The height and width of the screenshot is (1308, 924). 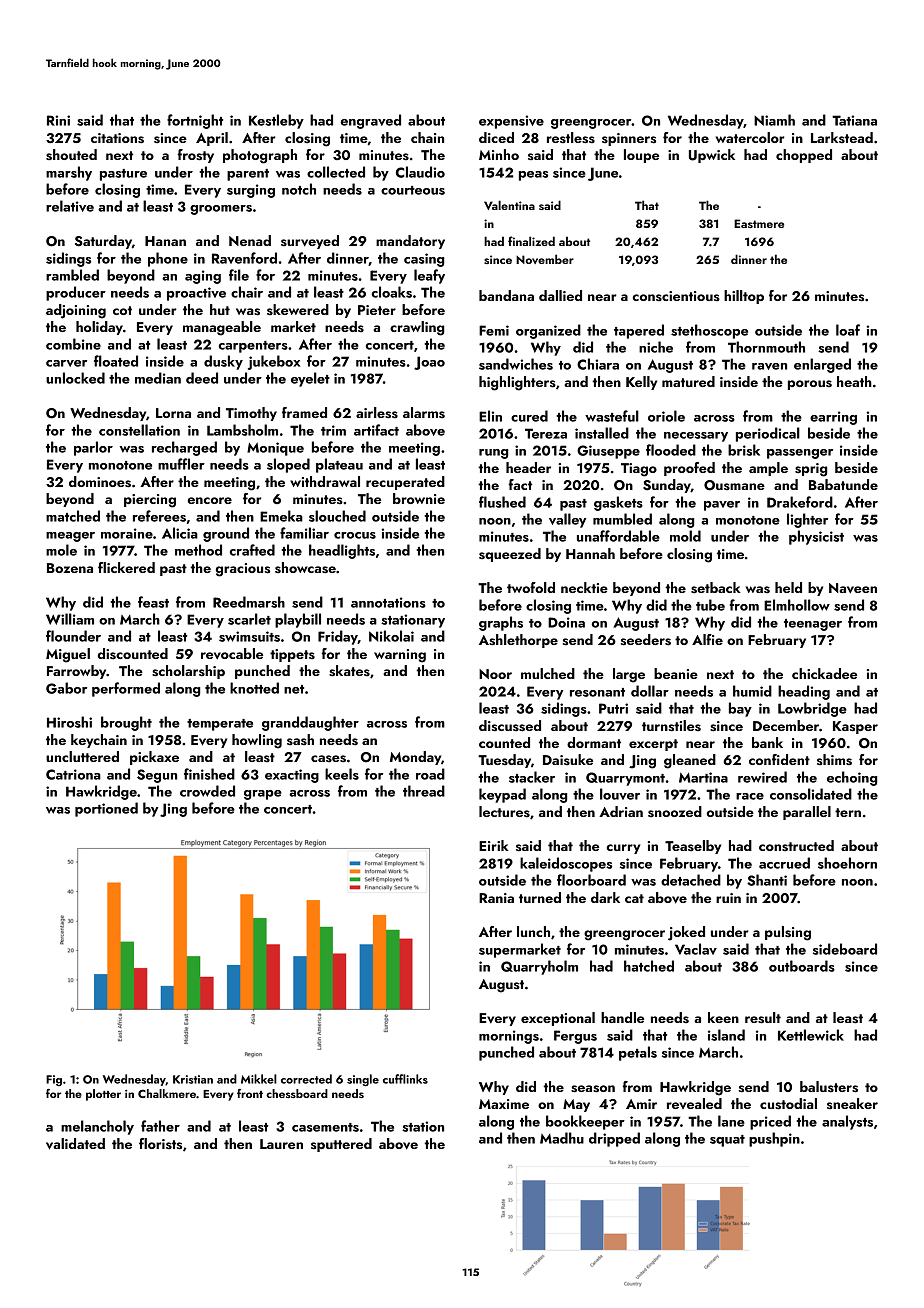 What do you see at coordinates (848, 330) in the screenshot?
I see `loaf` at bounding box center [848, 330].
